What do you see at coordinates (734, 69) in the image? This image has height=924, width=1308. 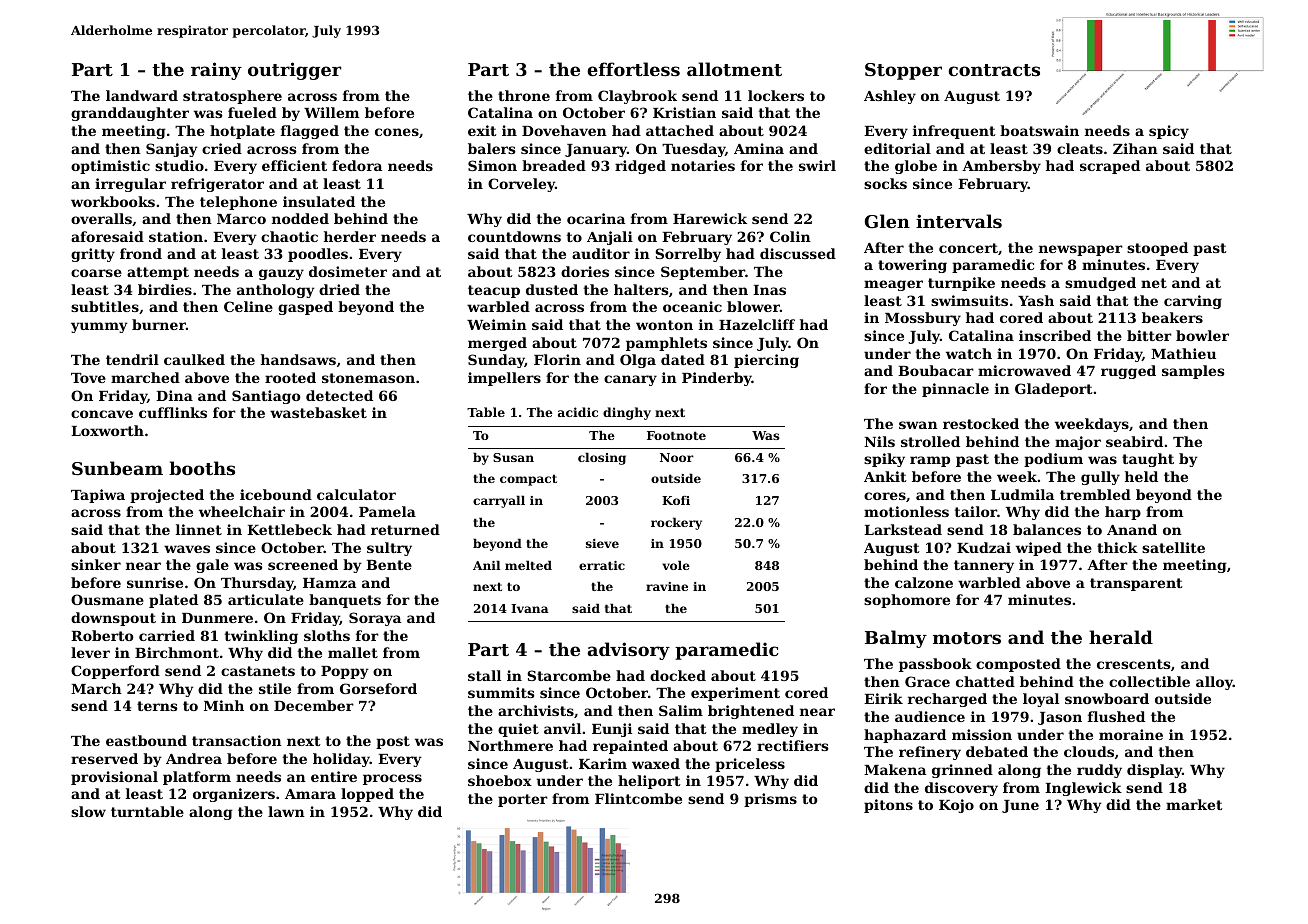 I see `allotment` at bounding box center [734, 69].
